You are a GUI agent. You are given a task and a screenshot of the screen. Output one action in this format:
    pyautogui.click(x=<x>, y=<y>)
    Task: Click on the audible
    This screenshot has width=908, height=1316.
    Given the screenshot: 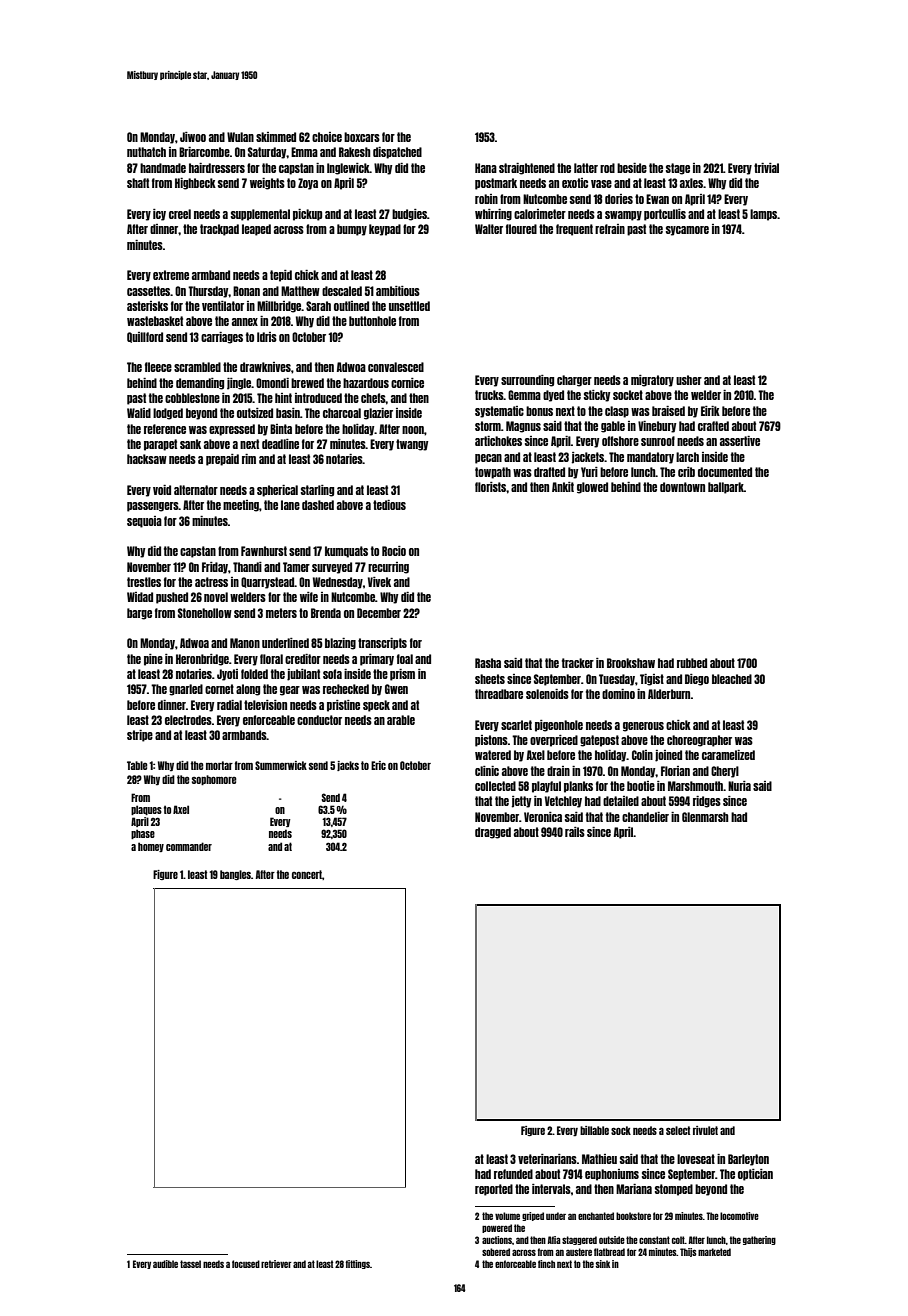 What is the action you would take?
    pyautogui.click(x=165, y=1264)
